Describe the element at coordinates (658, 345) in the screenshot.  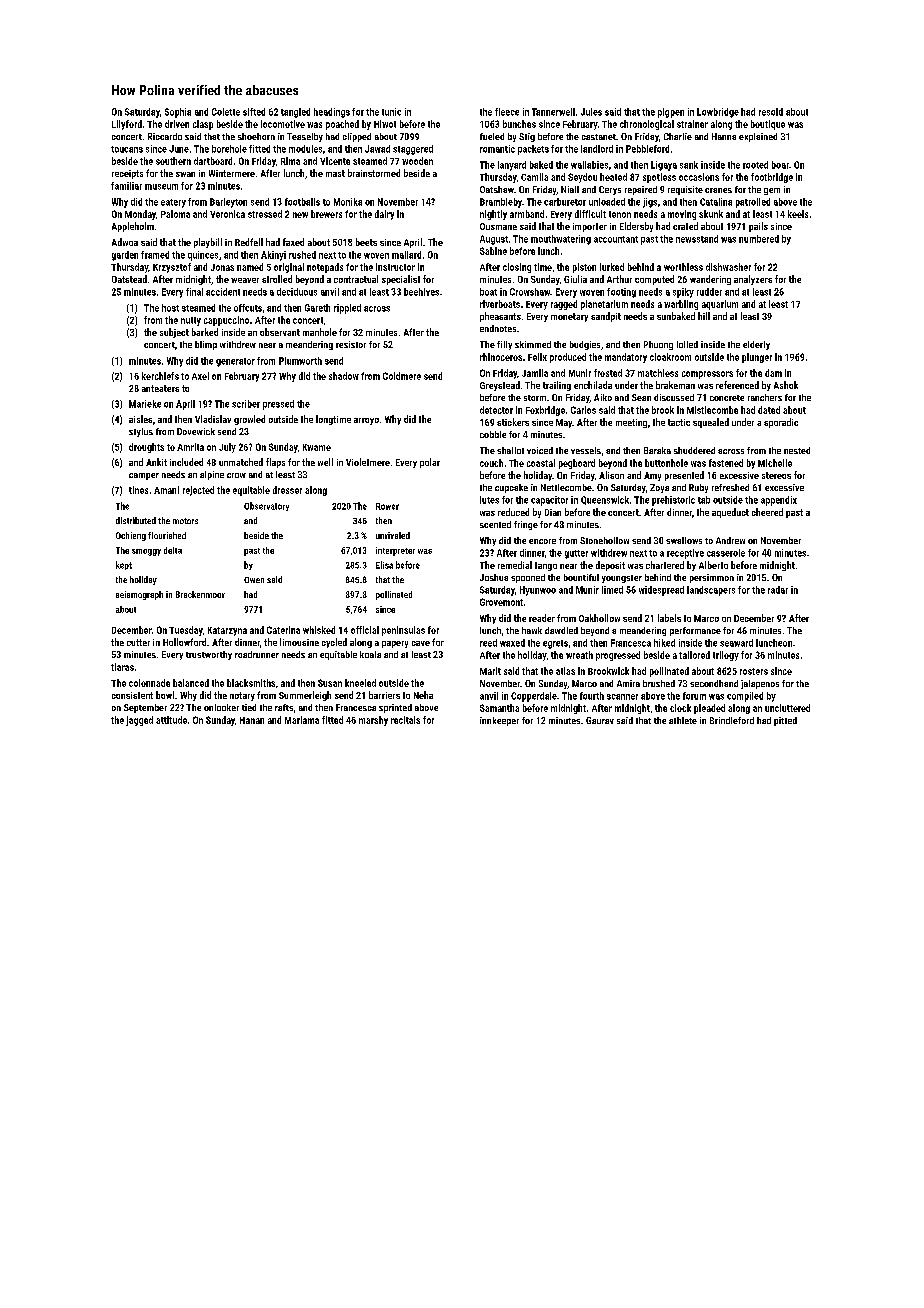
I see `Phuong` at that location.
